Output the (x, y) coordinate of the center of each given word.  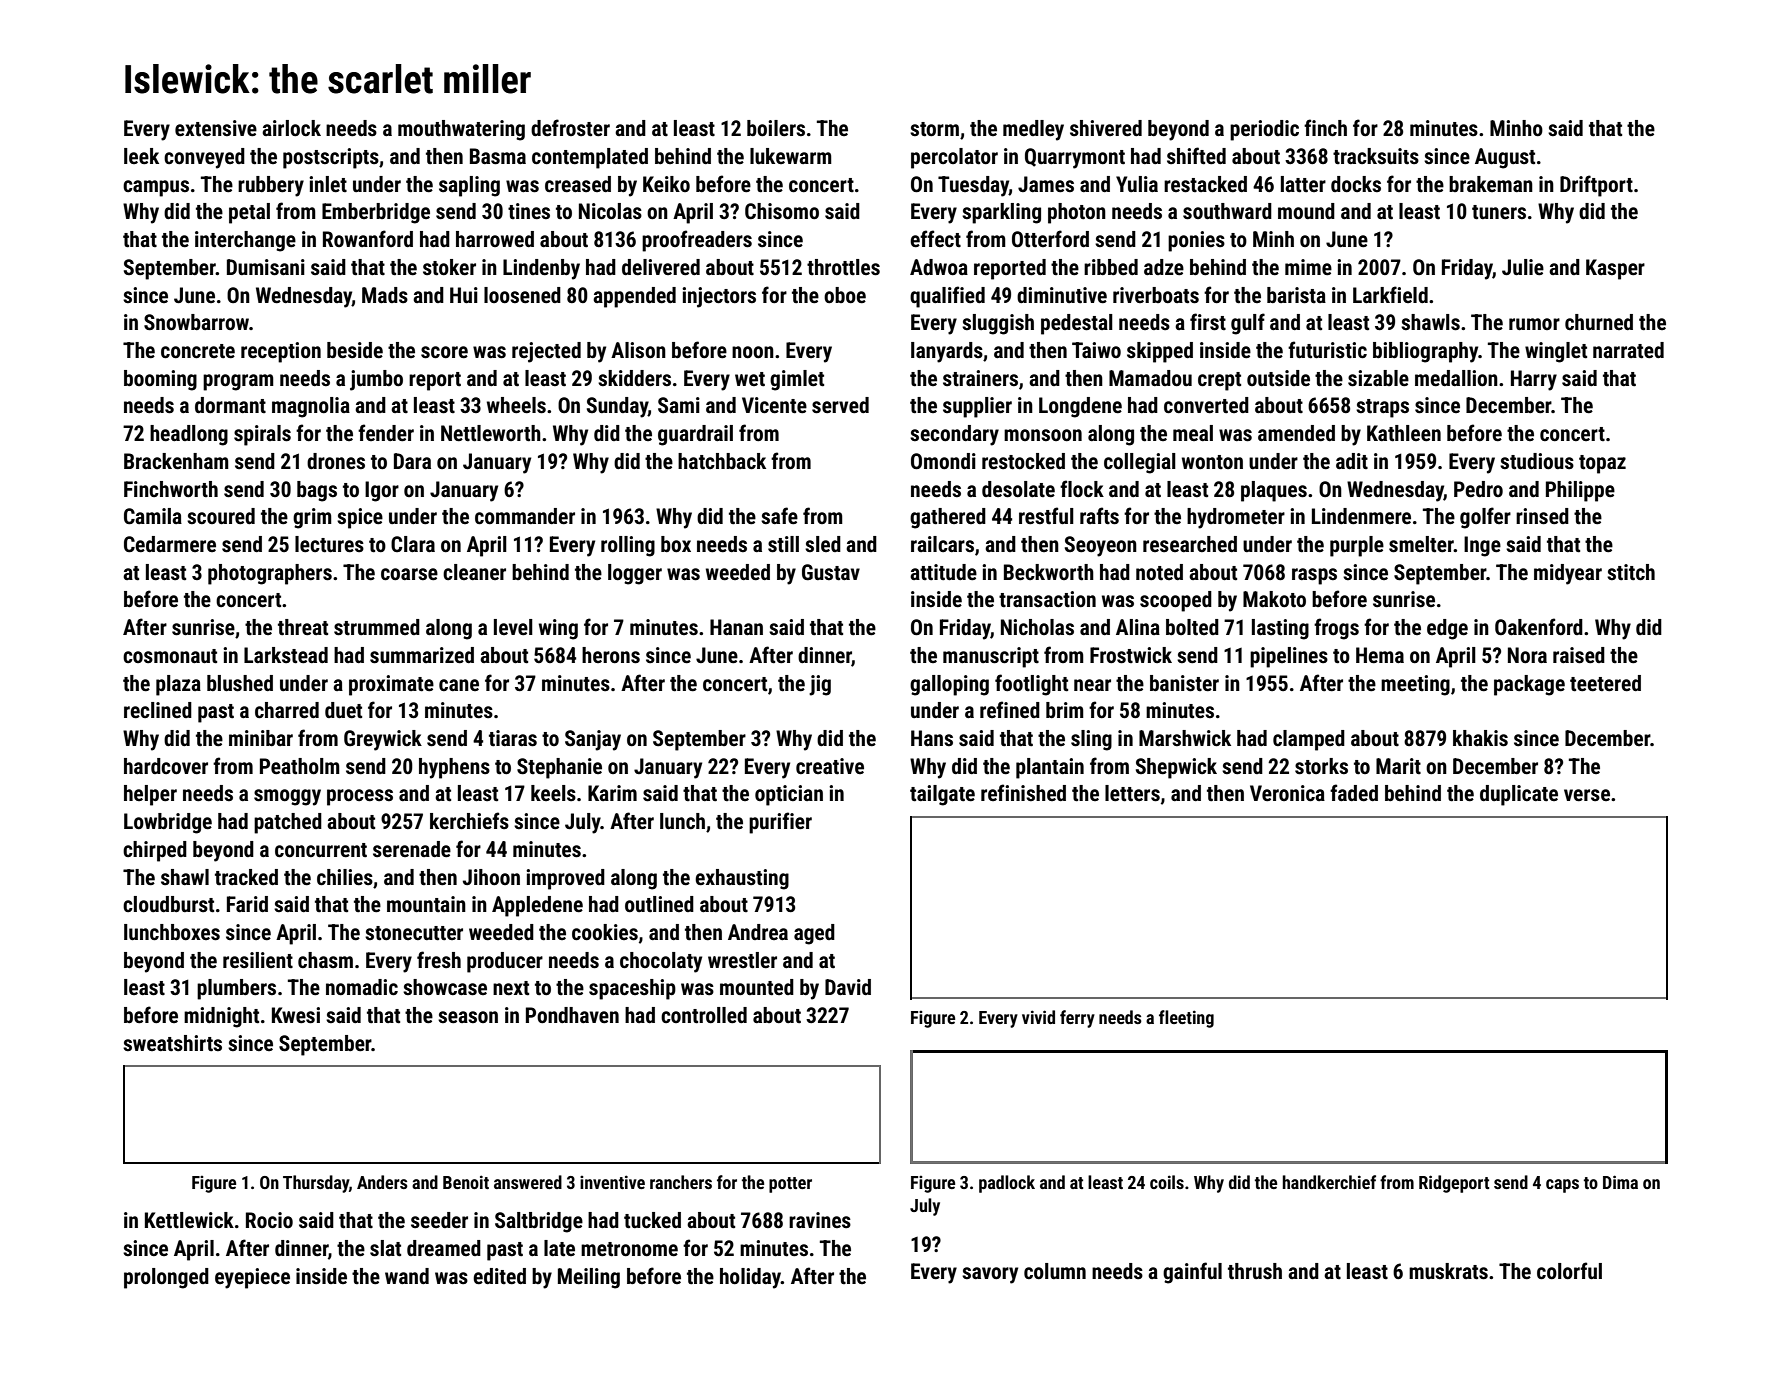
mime (1308, 267)
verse (1587, 795)
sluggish (998, 324)
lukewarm (791, 156)
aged (814, 934)
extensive (216, 128)
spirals (262, 435)
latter (1303, 184)
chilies (345, 877)
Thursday (316, 1184)
